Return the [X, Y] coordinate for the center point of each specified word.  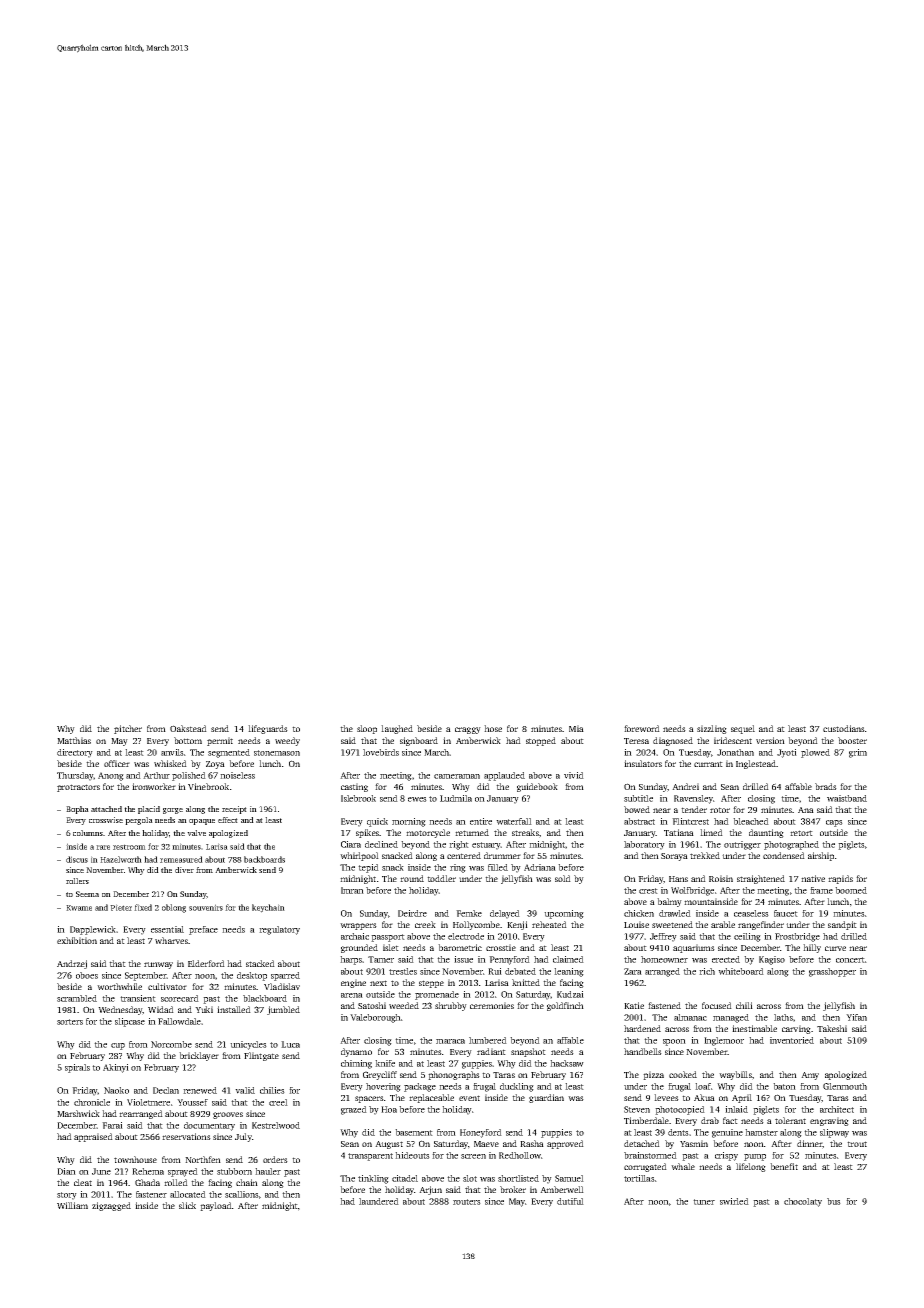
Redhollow [520, 1155]
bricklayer [199, 1056]
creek [425, 924]
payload [216, 1206]
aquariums [694, 948]
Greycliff [380, 1075]
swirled [734, 1201]
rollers [77, 881]
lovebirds [381, 752]
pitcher [128, 729]
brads [826, 786]
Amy [810, 1076]
